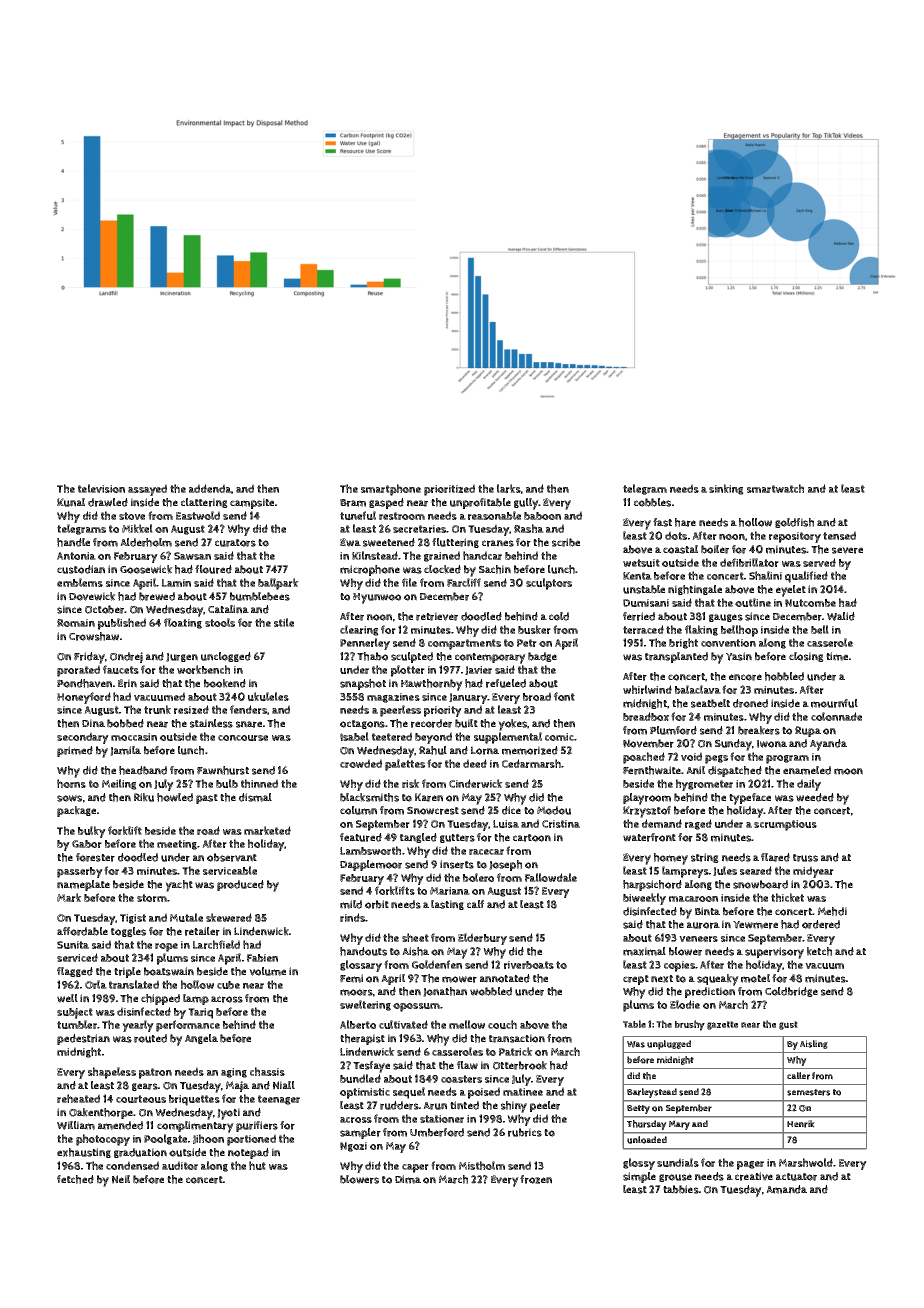 The image size is (924, 1308). What do you see at coordinates (450, 891) in the image?
I see `Mariana` at bounding box center [450, 891].
